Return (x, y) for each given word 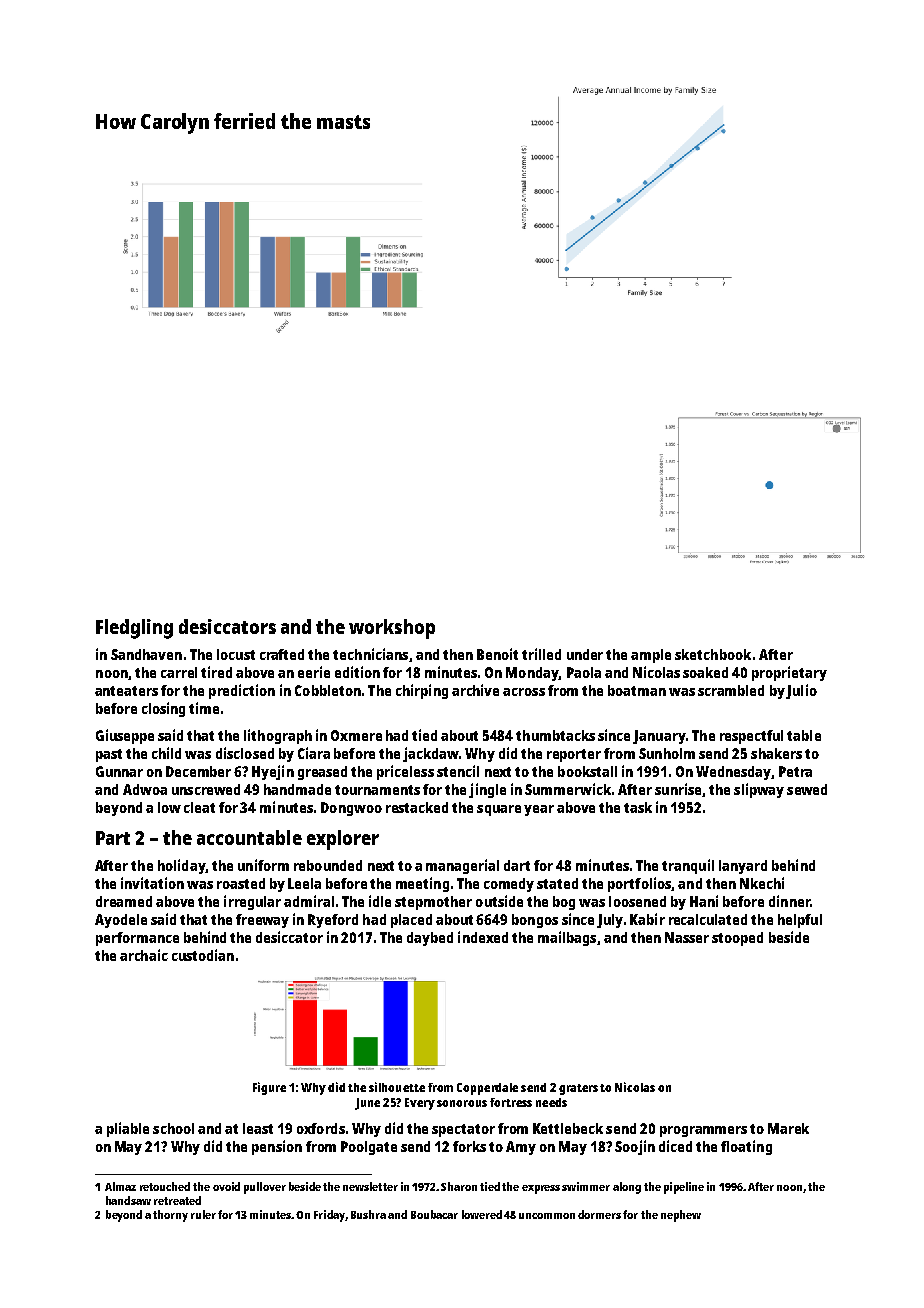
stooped (737, 939)
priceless (405, 772)
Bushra (368, 1214)
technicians (370, 654)
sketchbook (713, 654)
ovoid (226, 1186)
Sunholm (667, 753)
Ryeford (333, 921)
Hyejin (273, 772)
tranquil (688, 866)
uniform (263, 865)
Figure (269, 1088)
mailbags (567, 938)
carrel (179, 672)
